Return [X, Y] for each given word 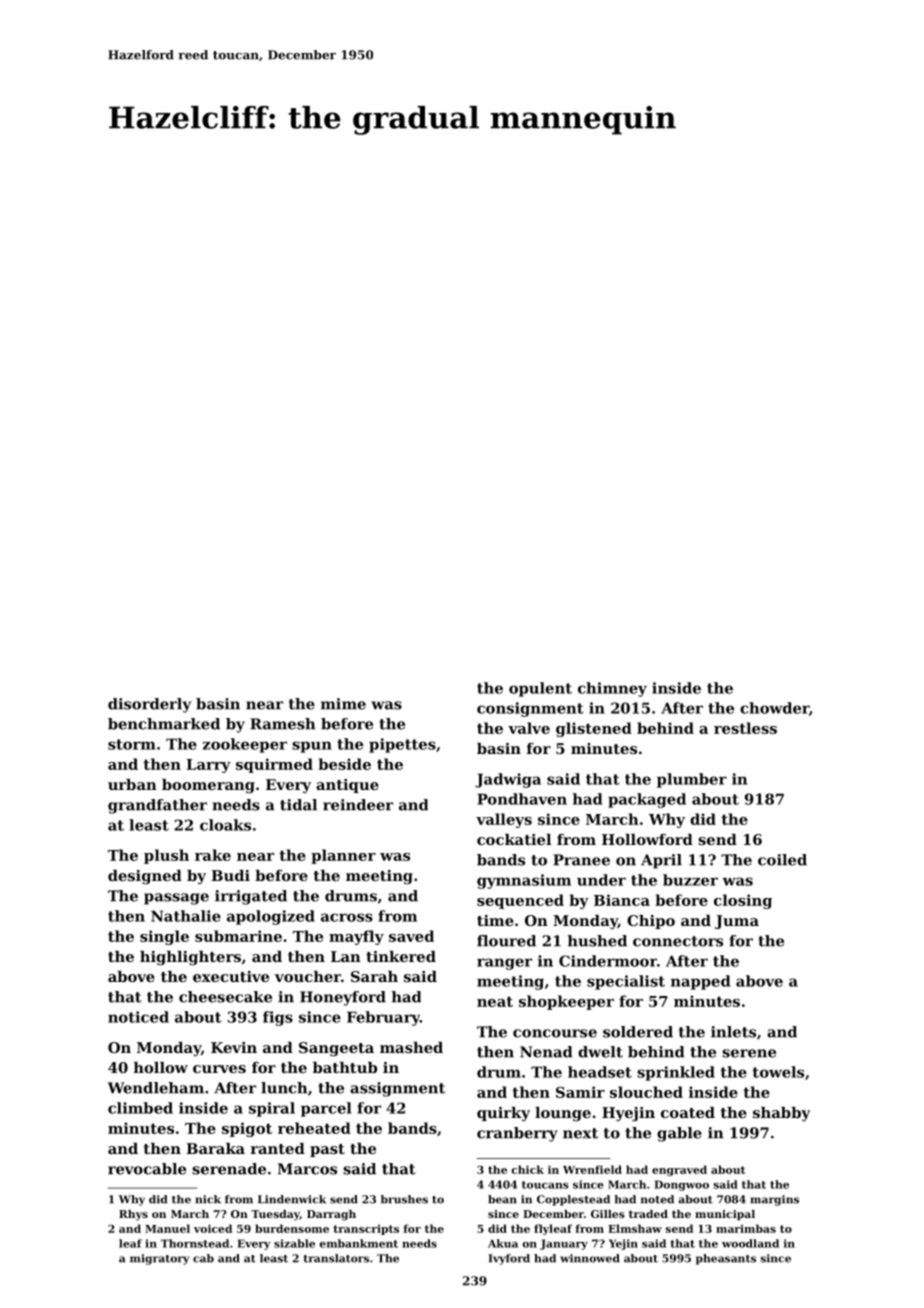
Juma [737, 922]
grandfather [157, 806]
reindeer [358, 805]
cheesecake [225, 997]
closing [743, 901]
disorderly [149, 705]
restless [745, 728]
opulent [540, 689]
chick [528, 1169]
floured [506, 941]
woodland [750, 1243]
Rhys [133, 1215]
